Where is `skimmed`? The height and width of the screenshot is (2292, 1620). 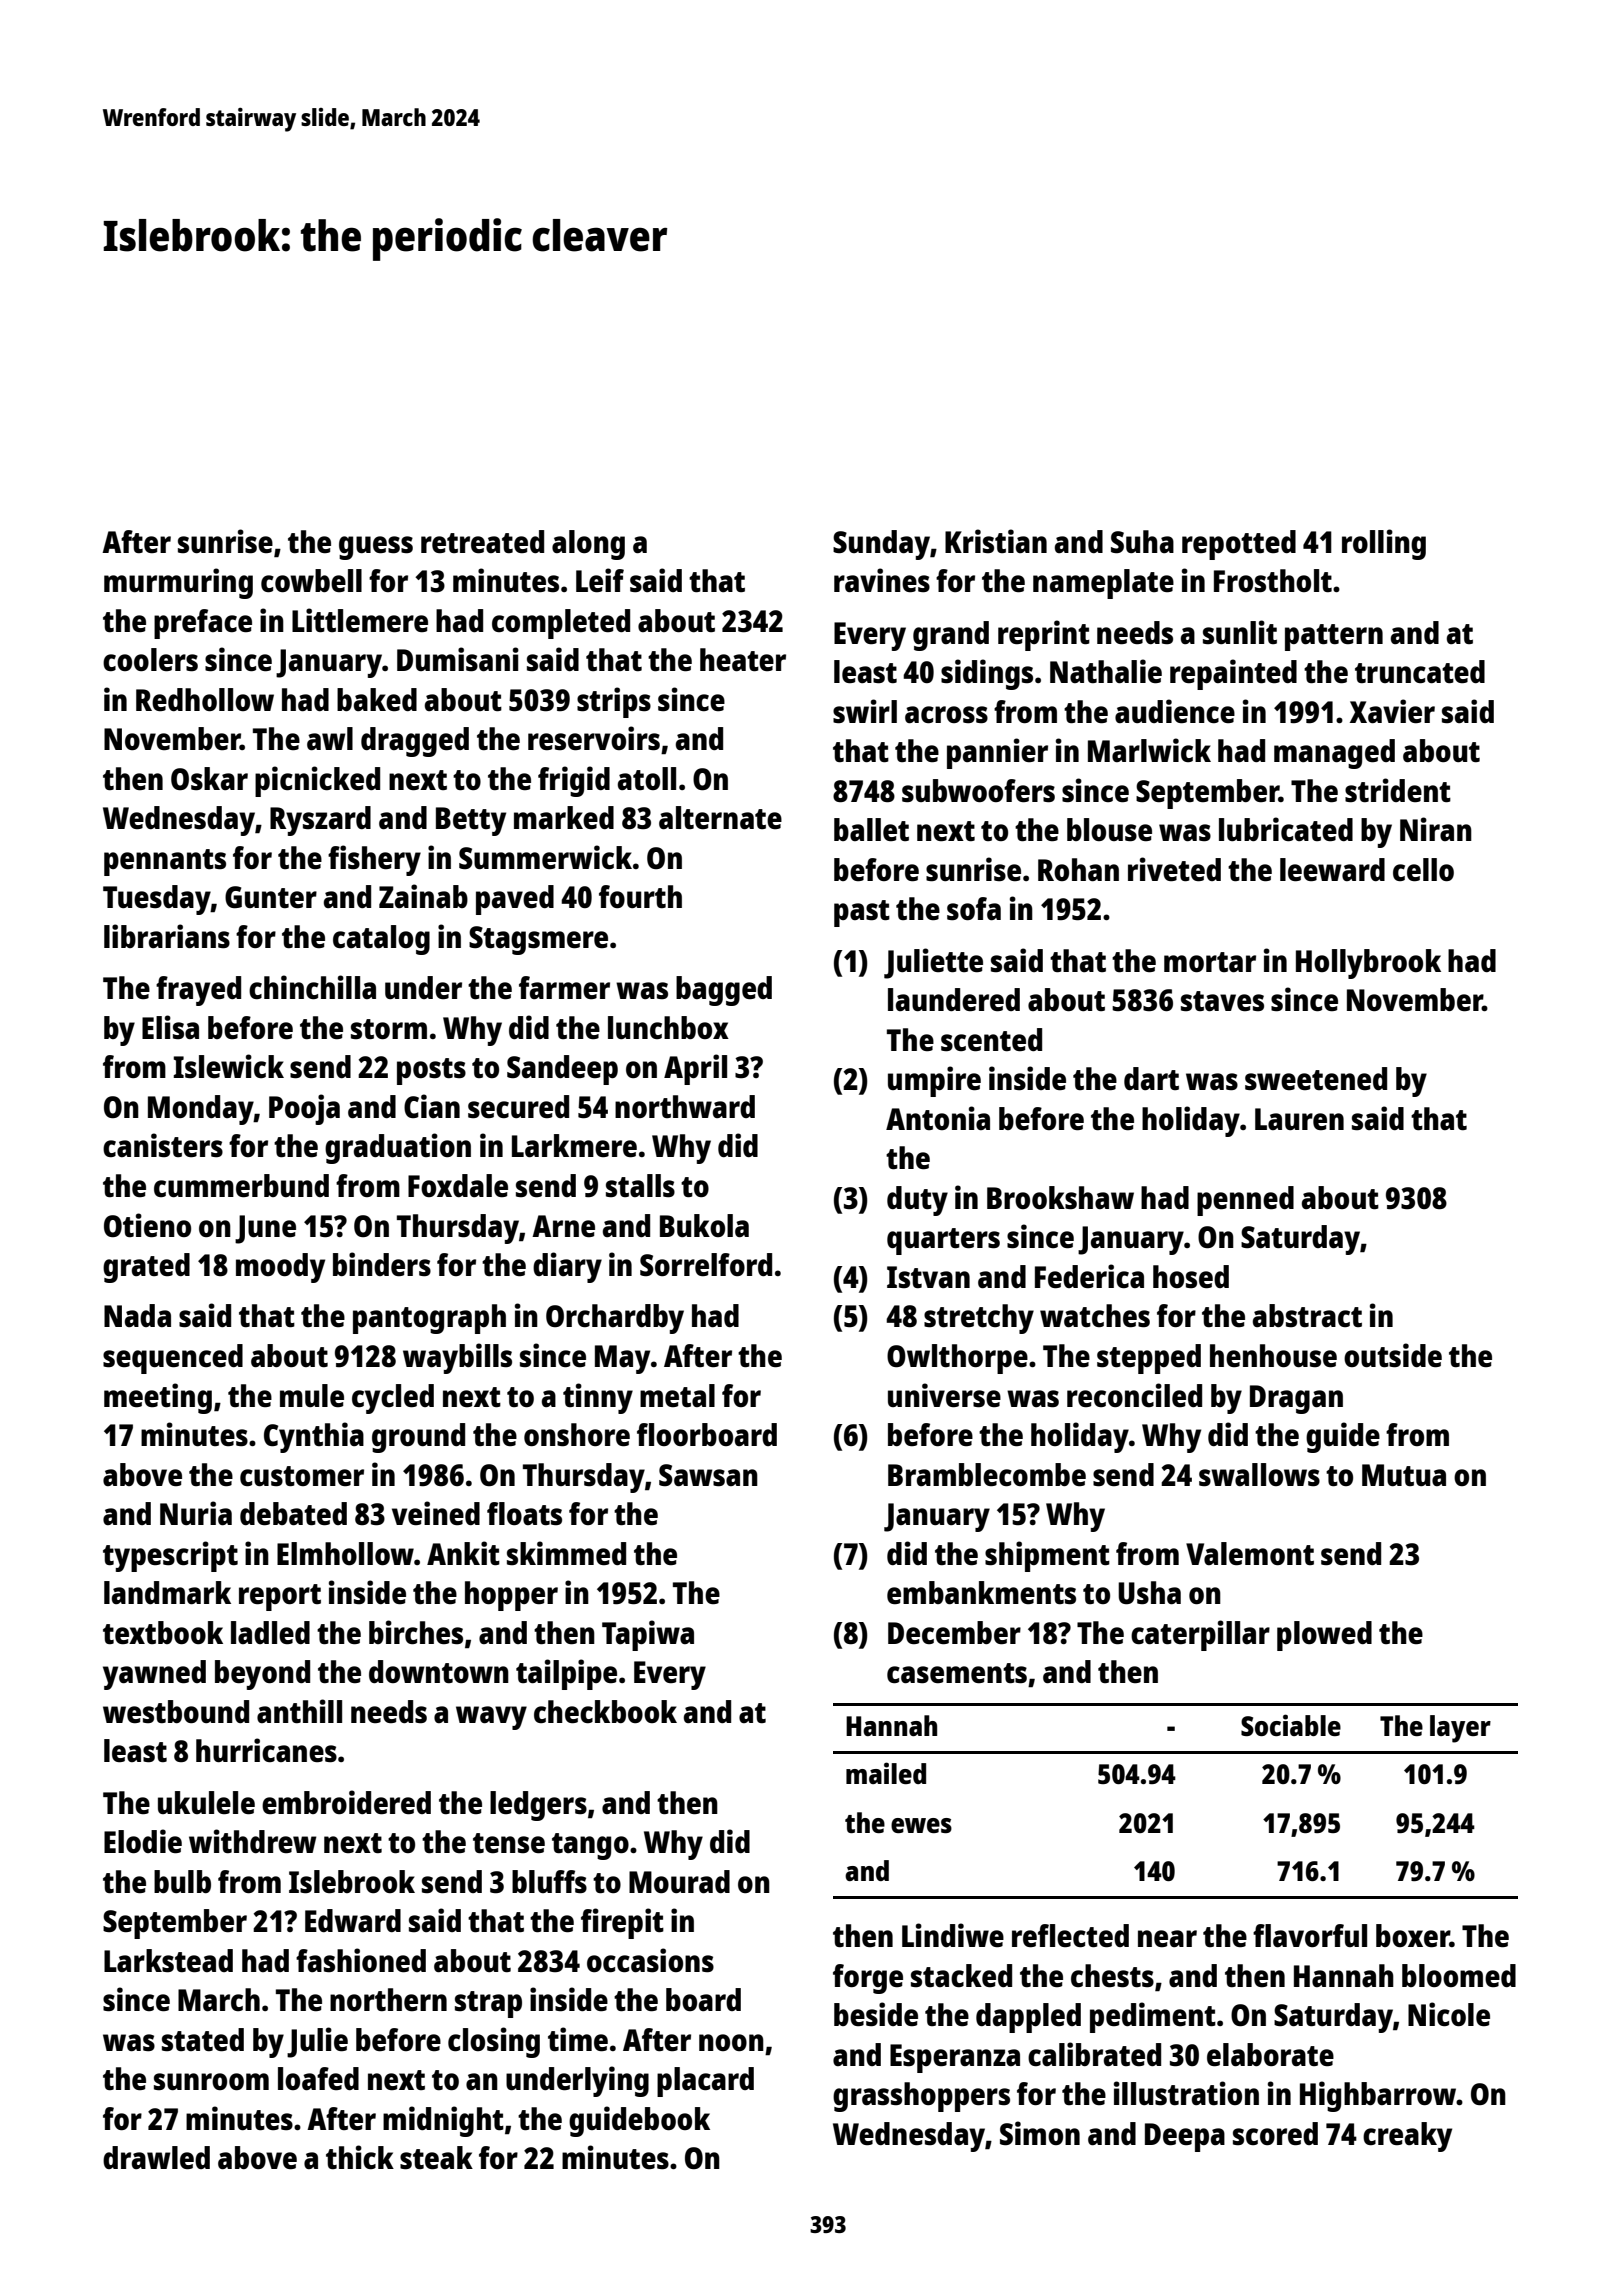
skimmed is located at coordinates (566, 1553).
